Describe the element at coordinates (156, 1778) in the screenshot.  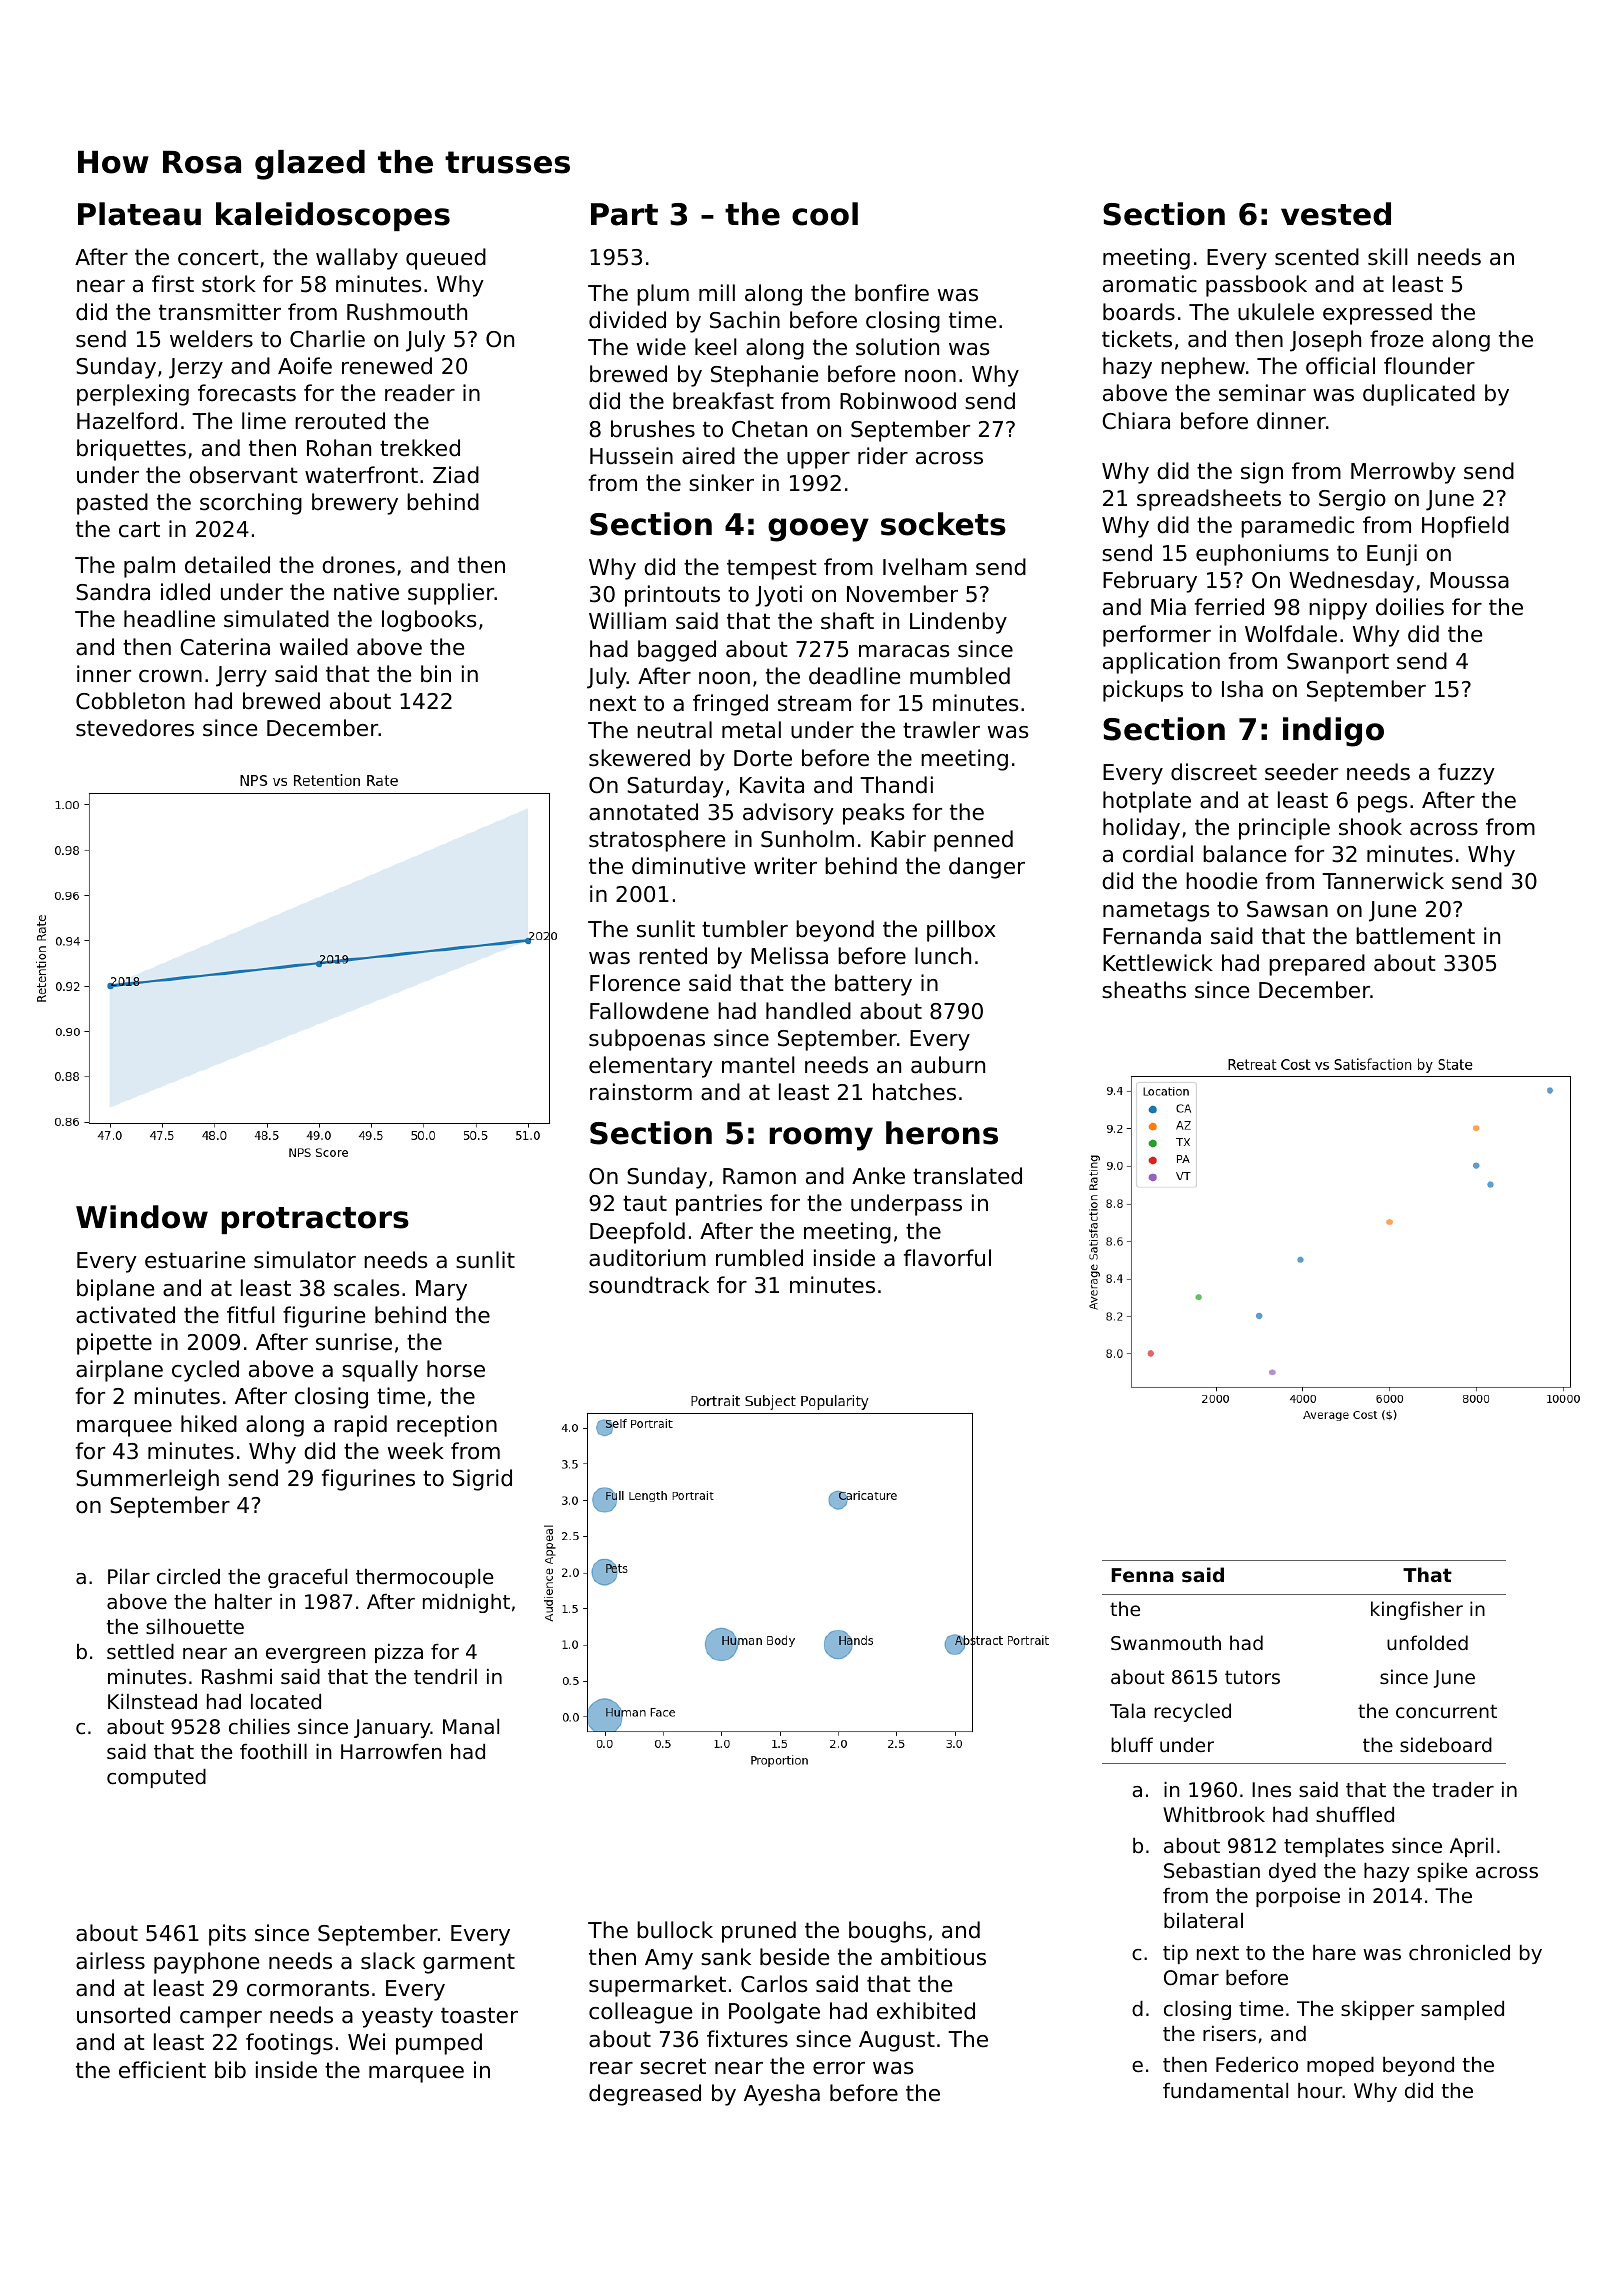
I see `computed` at that location.
